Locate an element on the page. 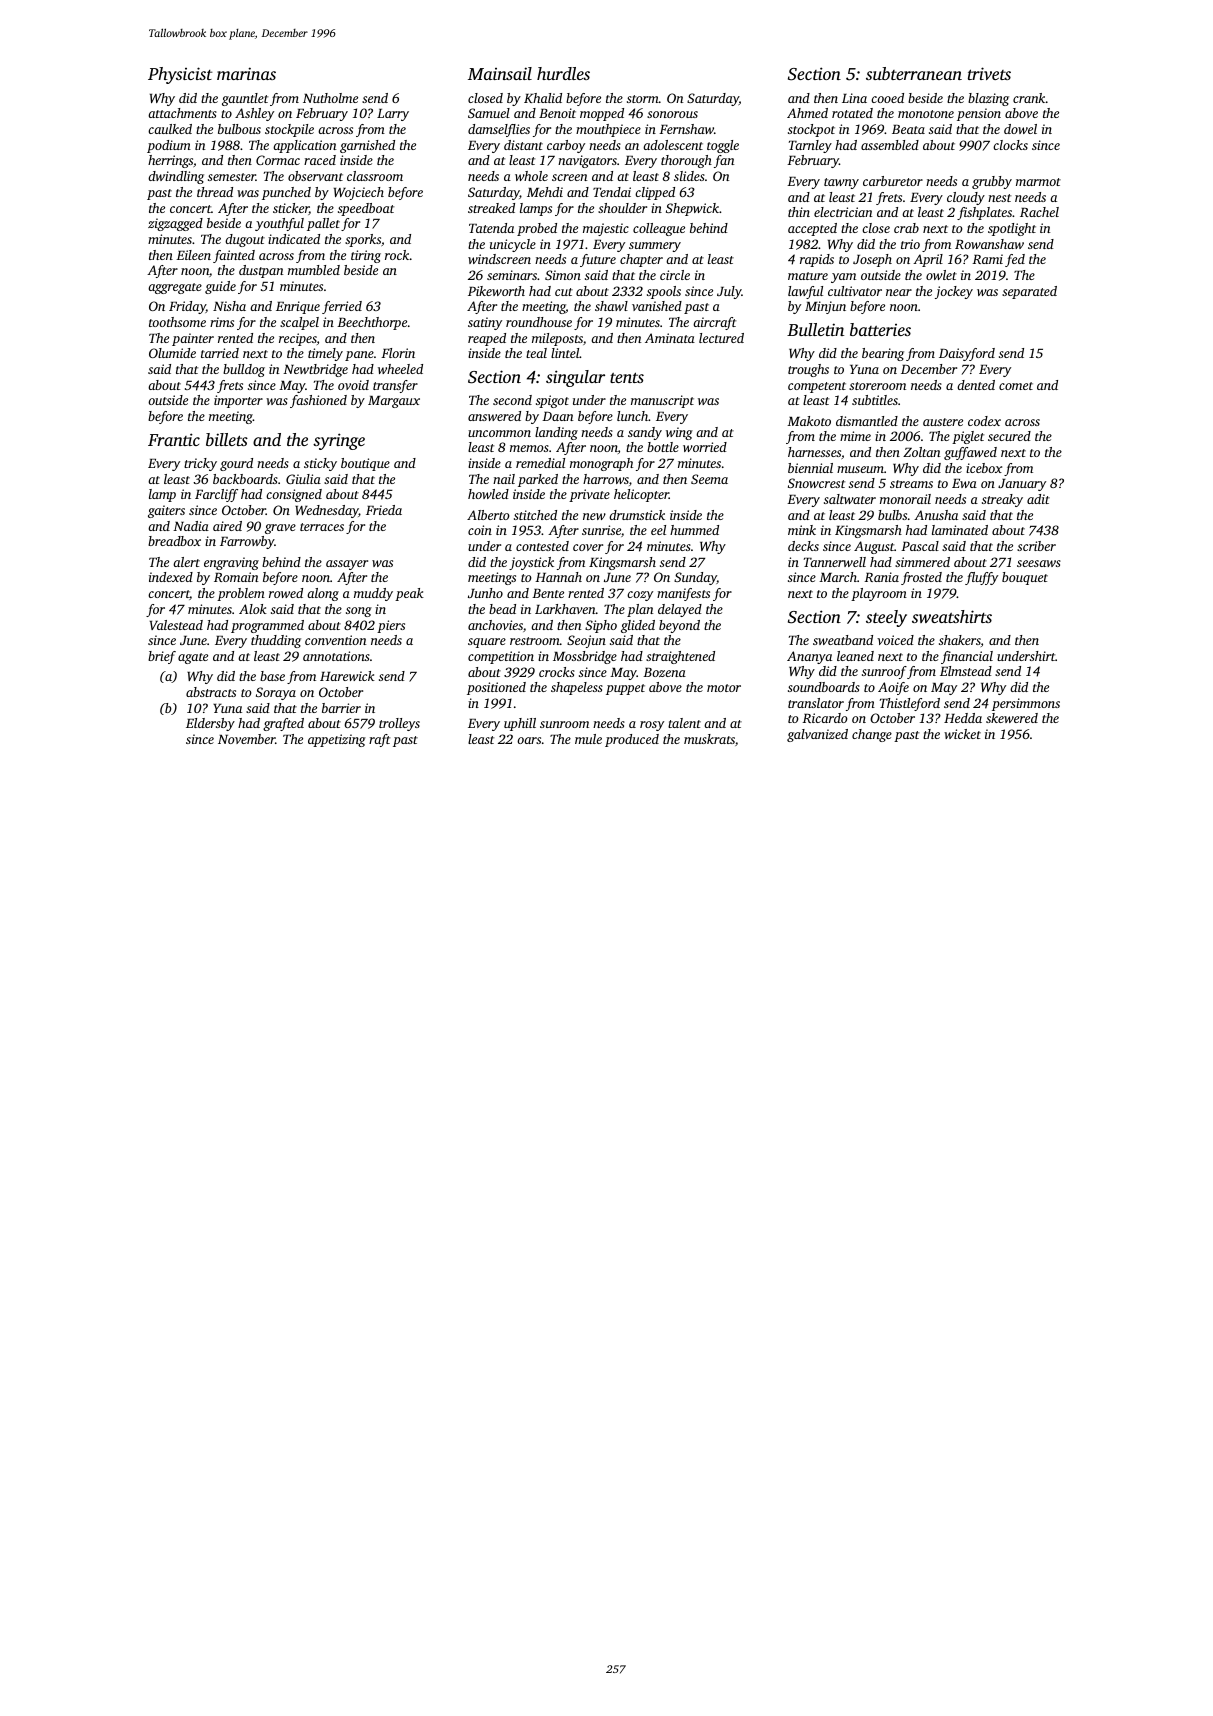 This document has height=1716, width=1213. guide is located at coordinates (220, 287).
